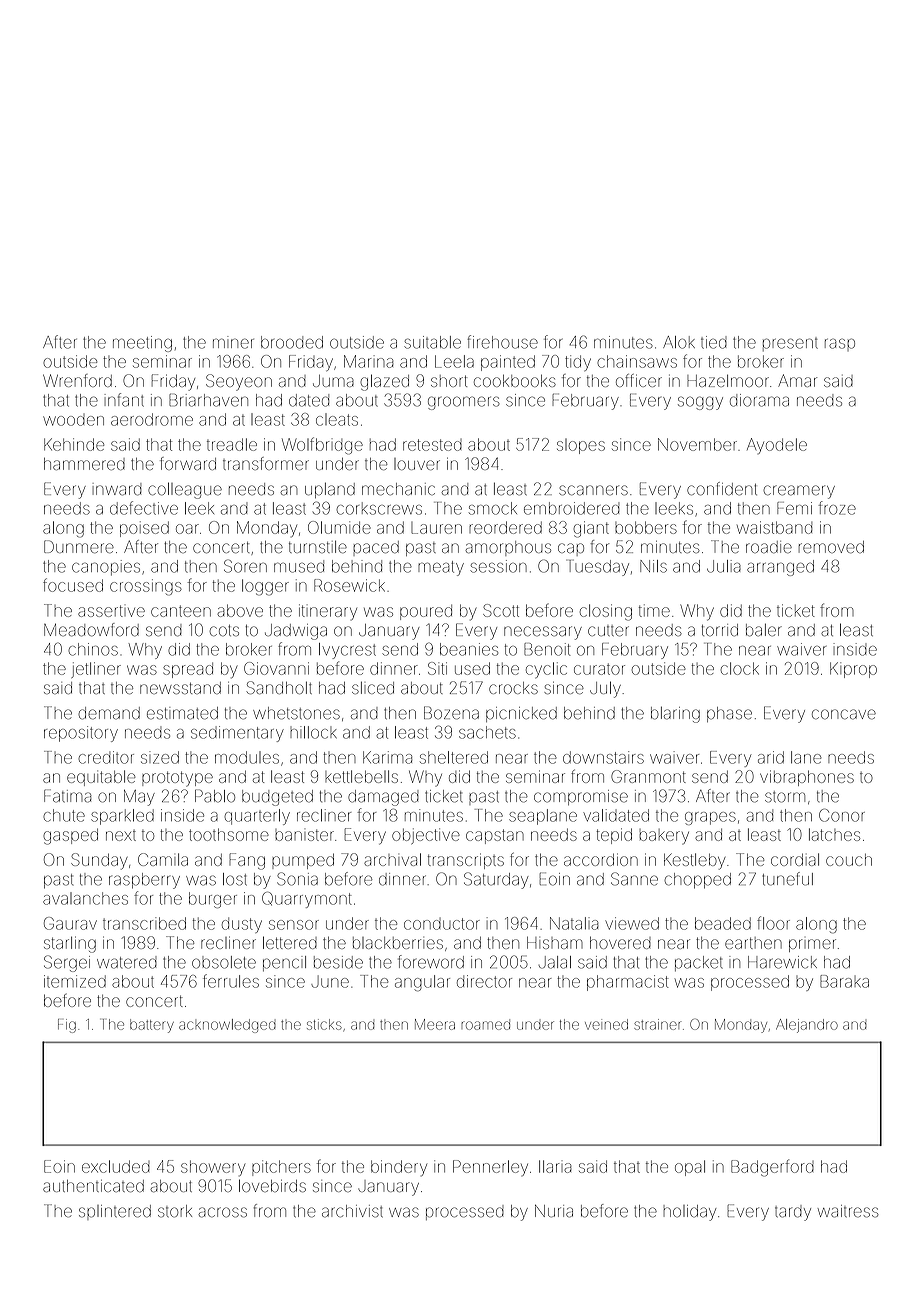  Describe the element at coordinates (399, 1168) in the image. I see `bindery` at that location.
